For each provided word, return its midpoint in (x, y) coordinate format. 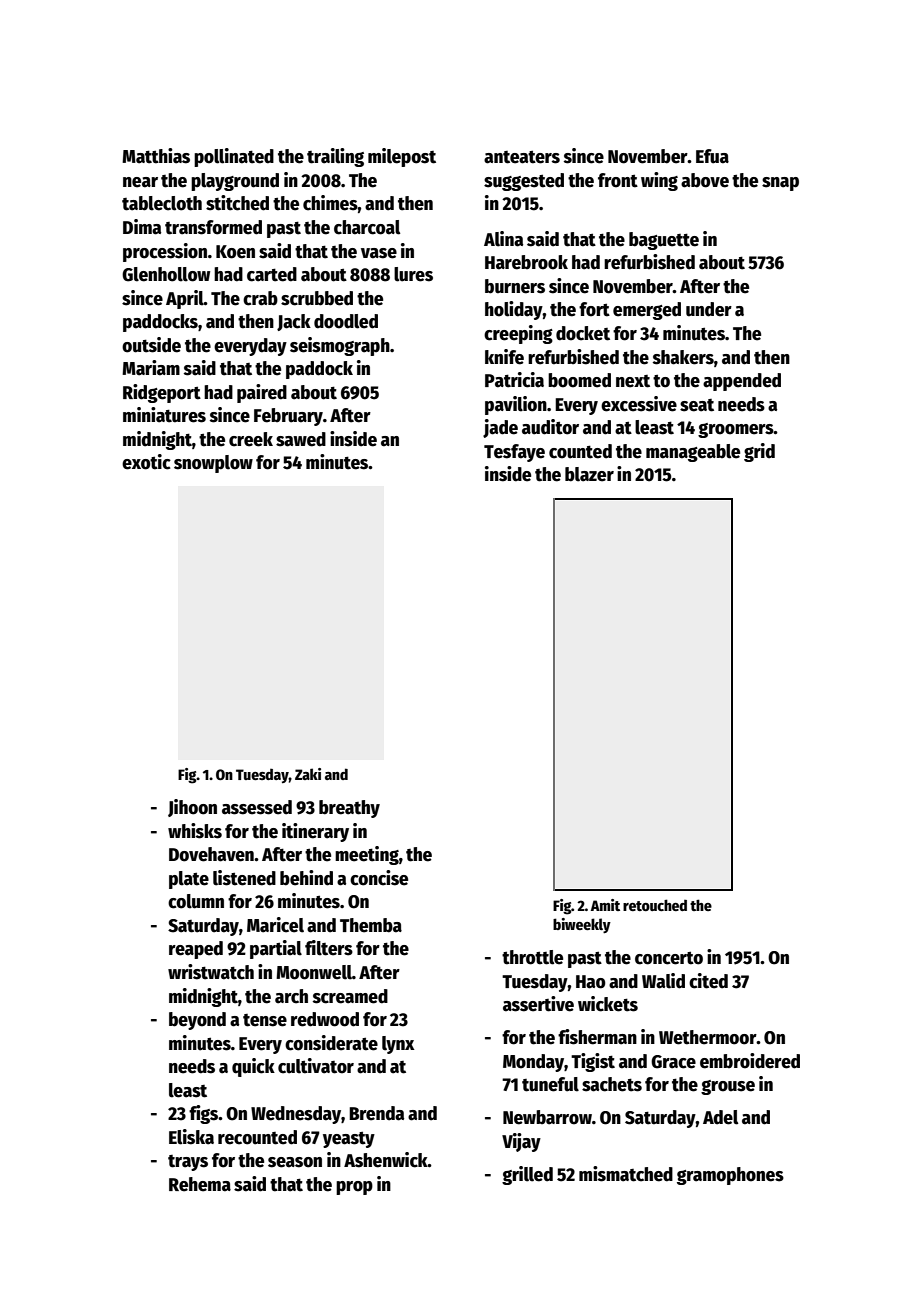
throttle (532, 957)
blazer (589, 474)
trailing (335, 157)
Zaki (308, 774)
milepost (402, 157)
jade (500, 428)
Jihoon (192, 808)
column (196, 901)
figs (203, 1114)
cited (708, 981)
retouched (655, 905)
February (288, 417)
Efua (712, 156)
